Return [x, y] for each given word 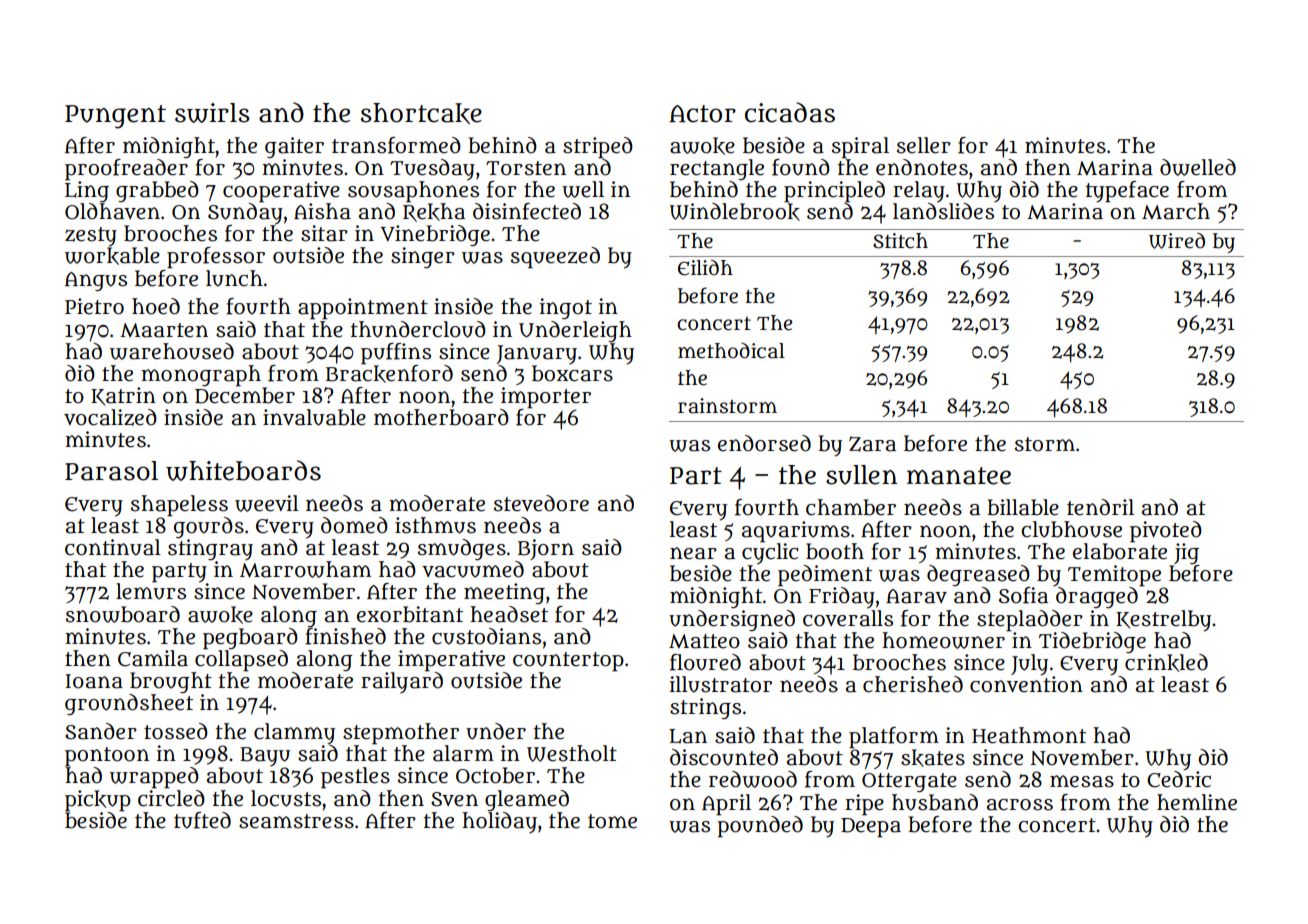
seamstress [296, 821]
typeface [1127, 192]
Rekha [434, 212]
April [726, 805]
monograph [201, 376]
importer [546, 398]
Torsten [526, 168]
